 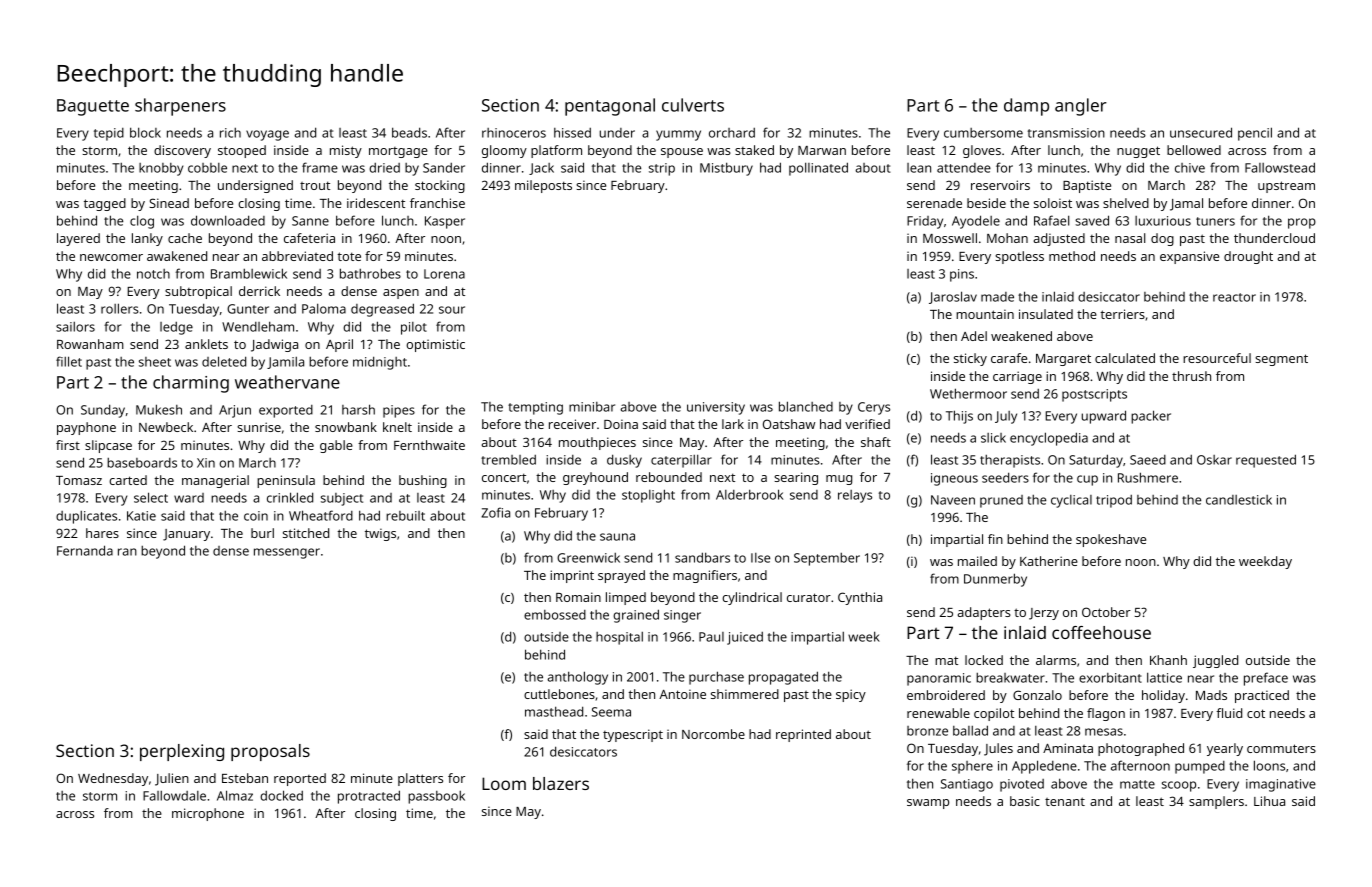 What do you see at coordinates (809, 597) in the screenshot?
I see `curator` at bounding box center [809, 597].
